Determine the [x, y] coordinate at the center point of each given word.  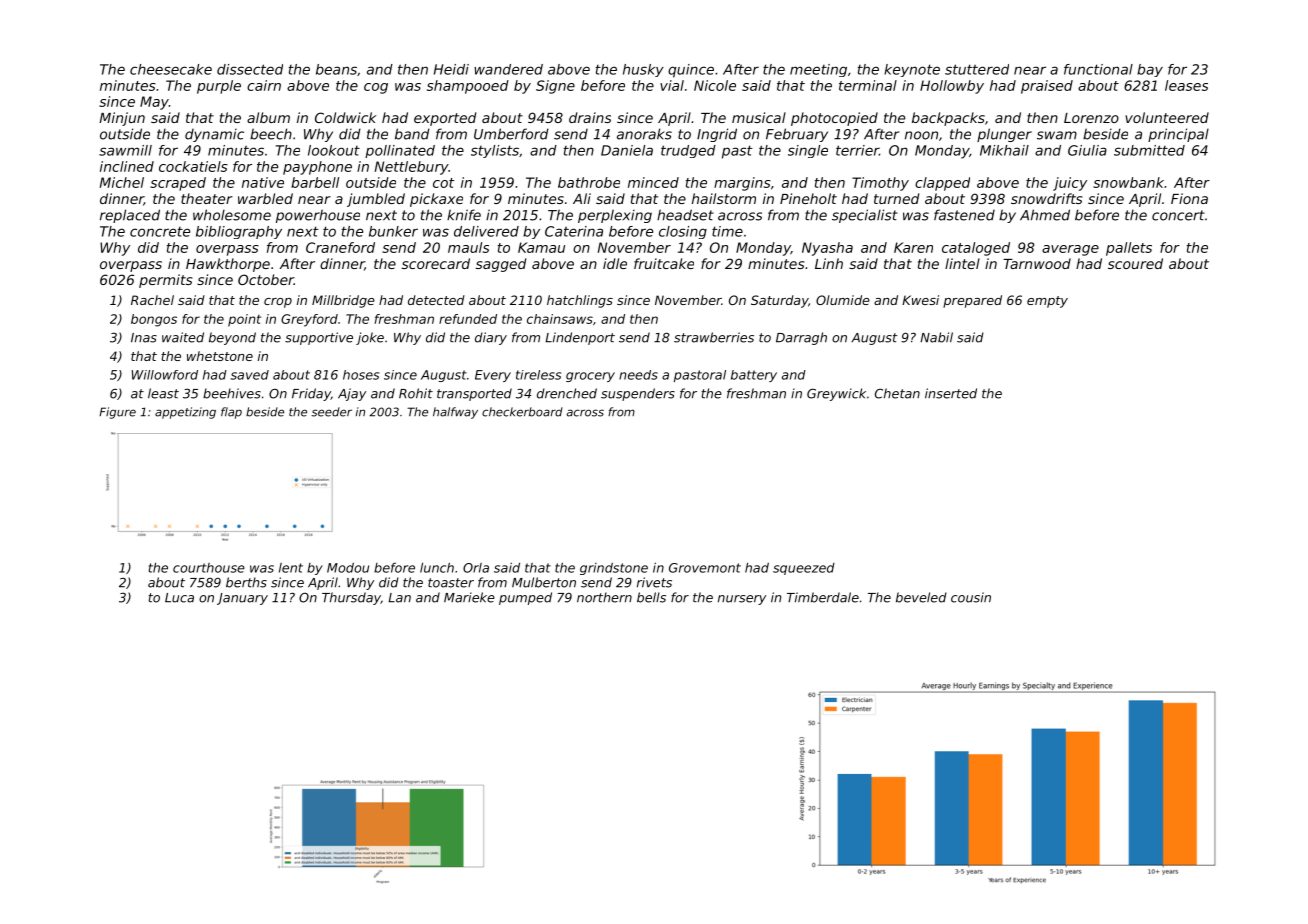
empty [1047, 302]
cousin [971, 597]
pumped [525, 598]
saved [250, 375]
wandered [508, 69]
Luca [179, 598]
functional [1098, 69]
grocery [590, 377]
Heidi [451, 69]
